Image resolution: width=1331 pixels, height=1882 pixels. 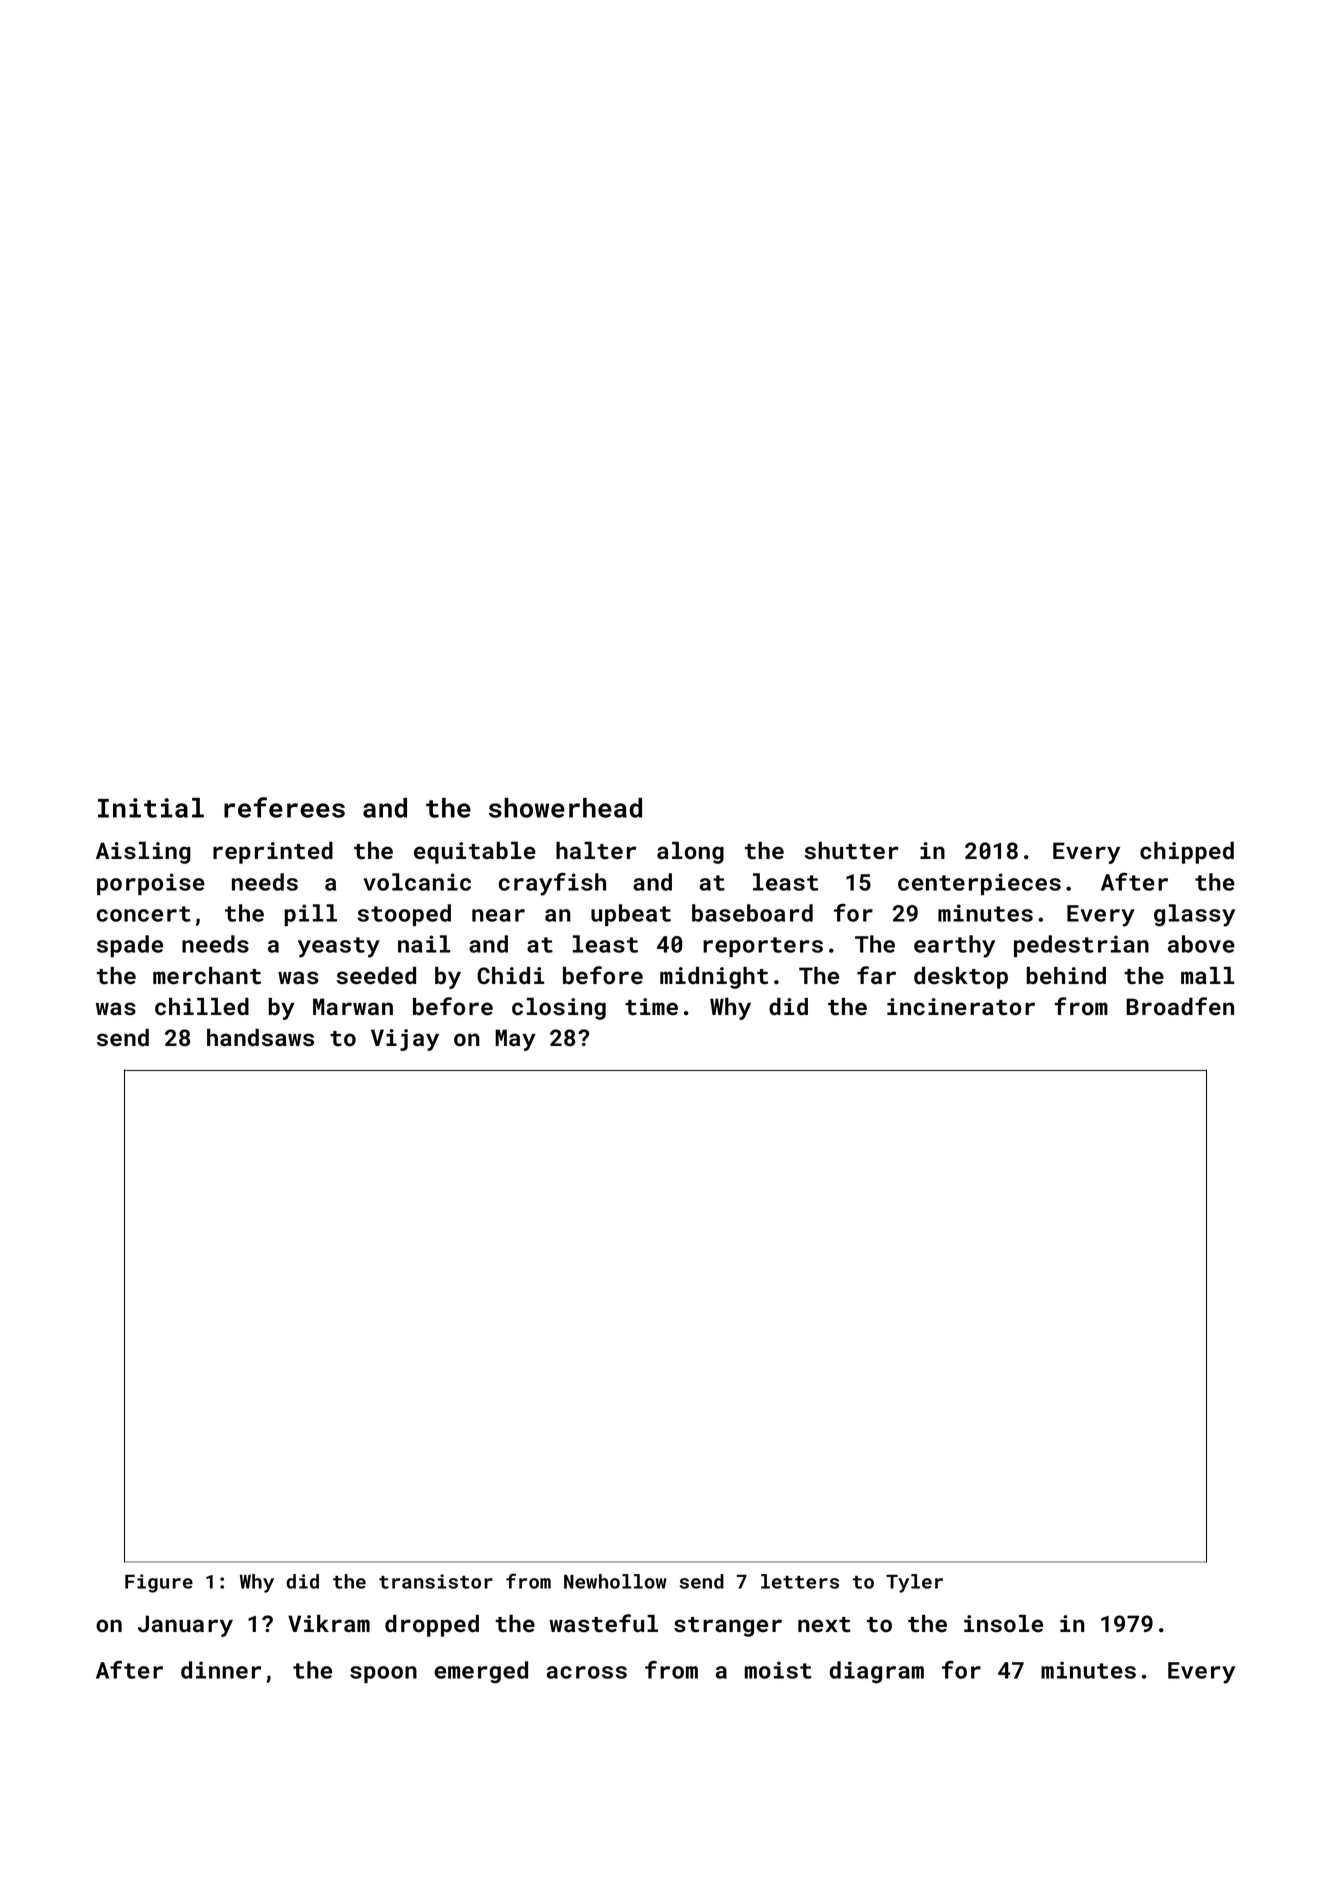 I want to click on incinerator, so click(x=961, y=1007).
